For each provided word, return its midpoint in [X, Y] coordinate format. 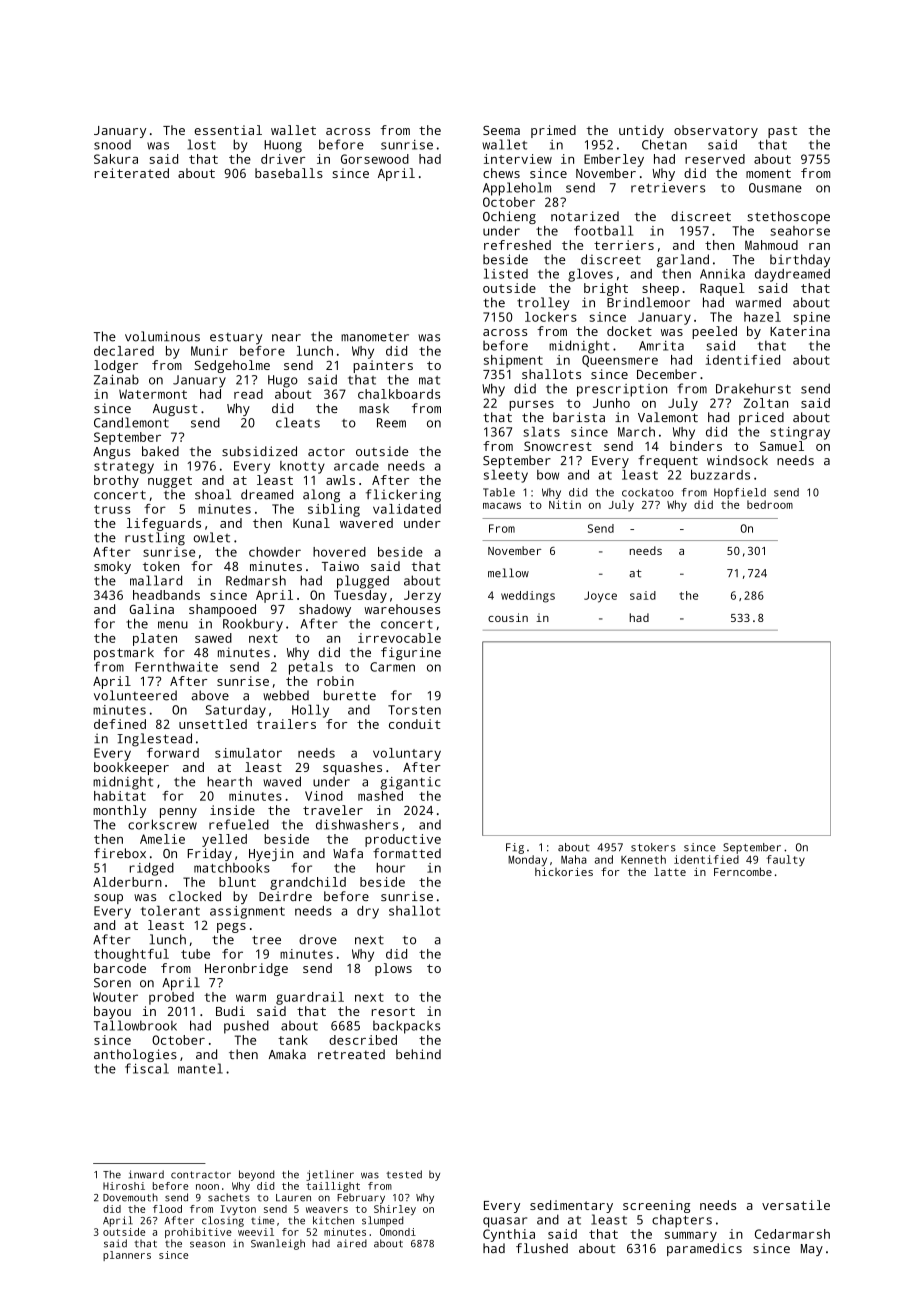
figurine [411, 653]
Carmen [392, 667]
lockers [551, 317]
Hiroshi [124, 1186]
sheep [660, 289]
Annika [722, 274]
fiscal [147, 1068]
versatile [796, 1205]
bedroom [770, 504]
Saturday [236, 711]
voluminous [162, 336]
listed [506, 274]
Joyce [600, 597]
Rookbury [253, 625]
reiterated [132, 173]
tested [404, 1174]
